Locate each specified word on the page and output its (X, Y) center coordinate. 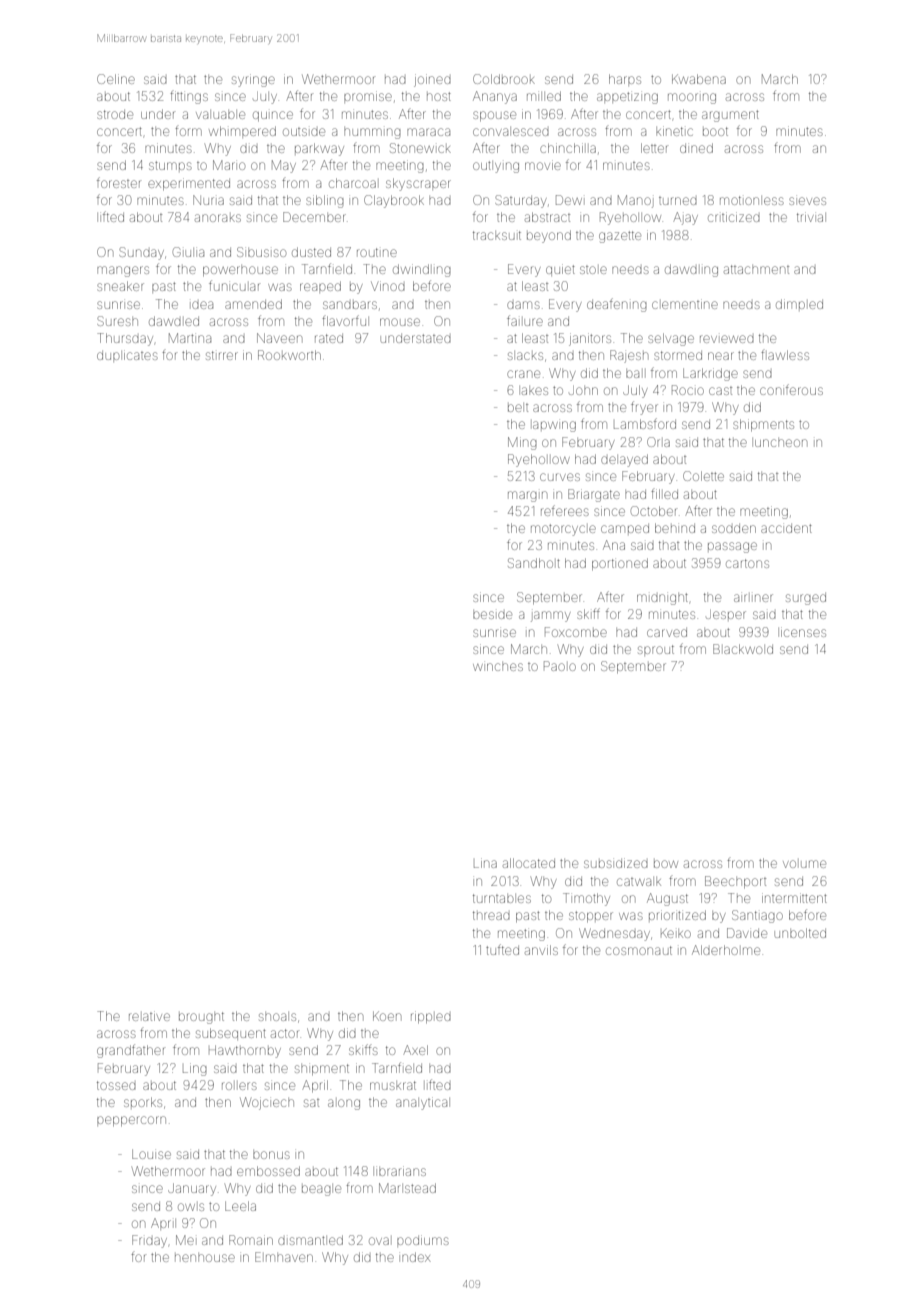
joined (432, 80)
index (416, 1257)
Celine (116, 79)
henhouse (205, 1258)
